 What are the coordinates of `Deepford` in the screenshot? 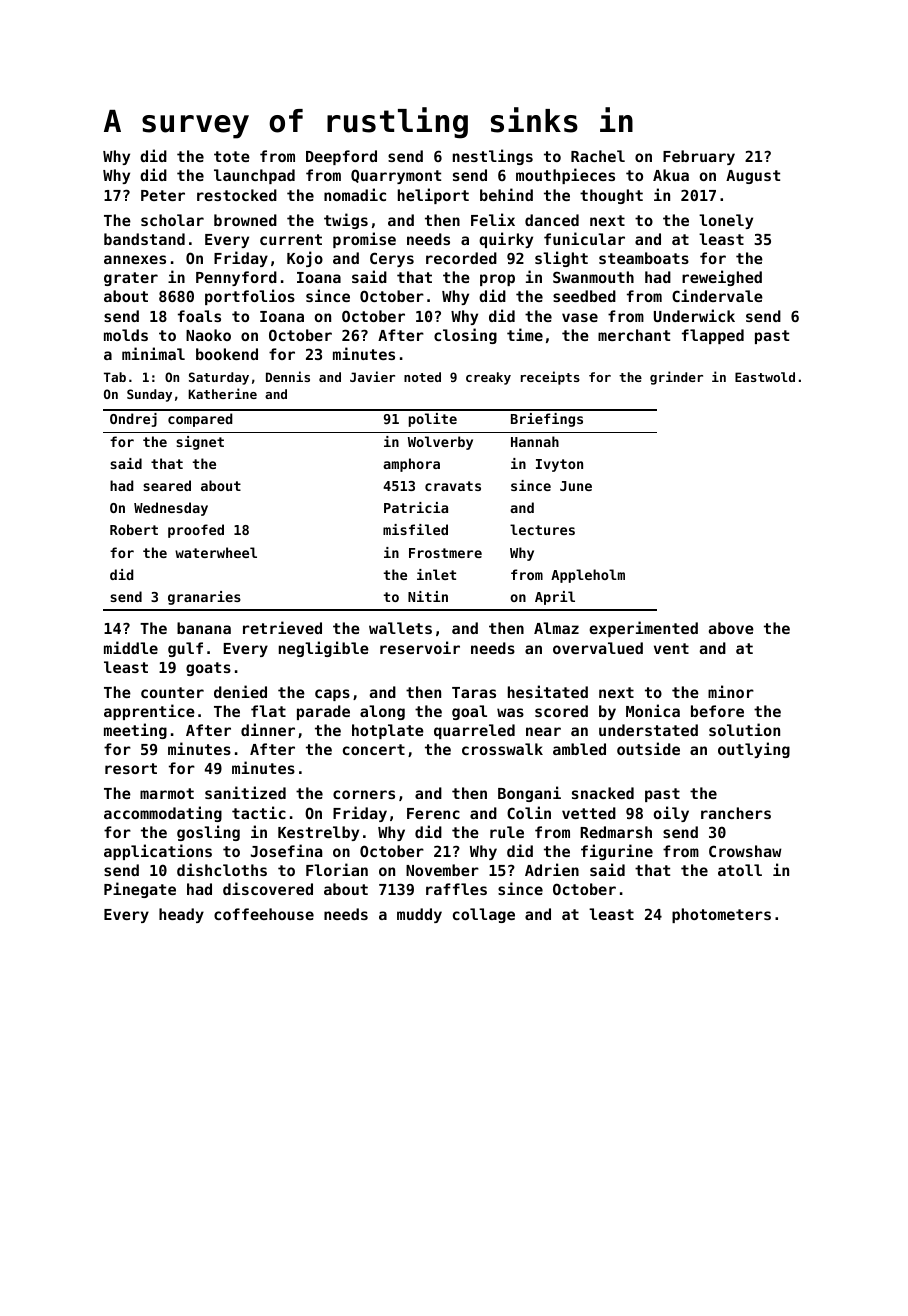 It's located at (341, 157).
